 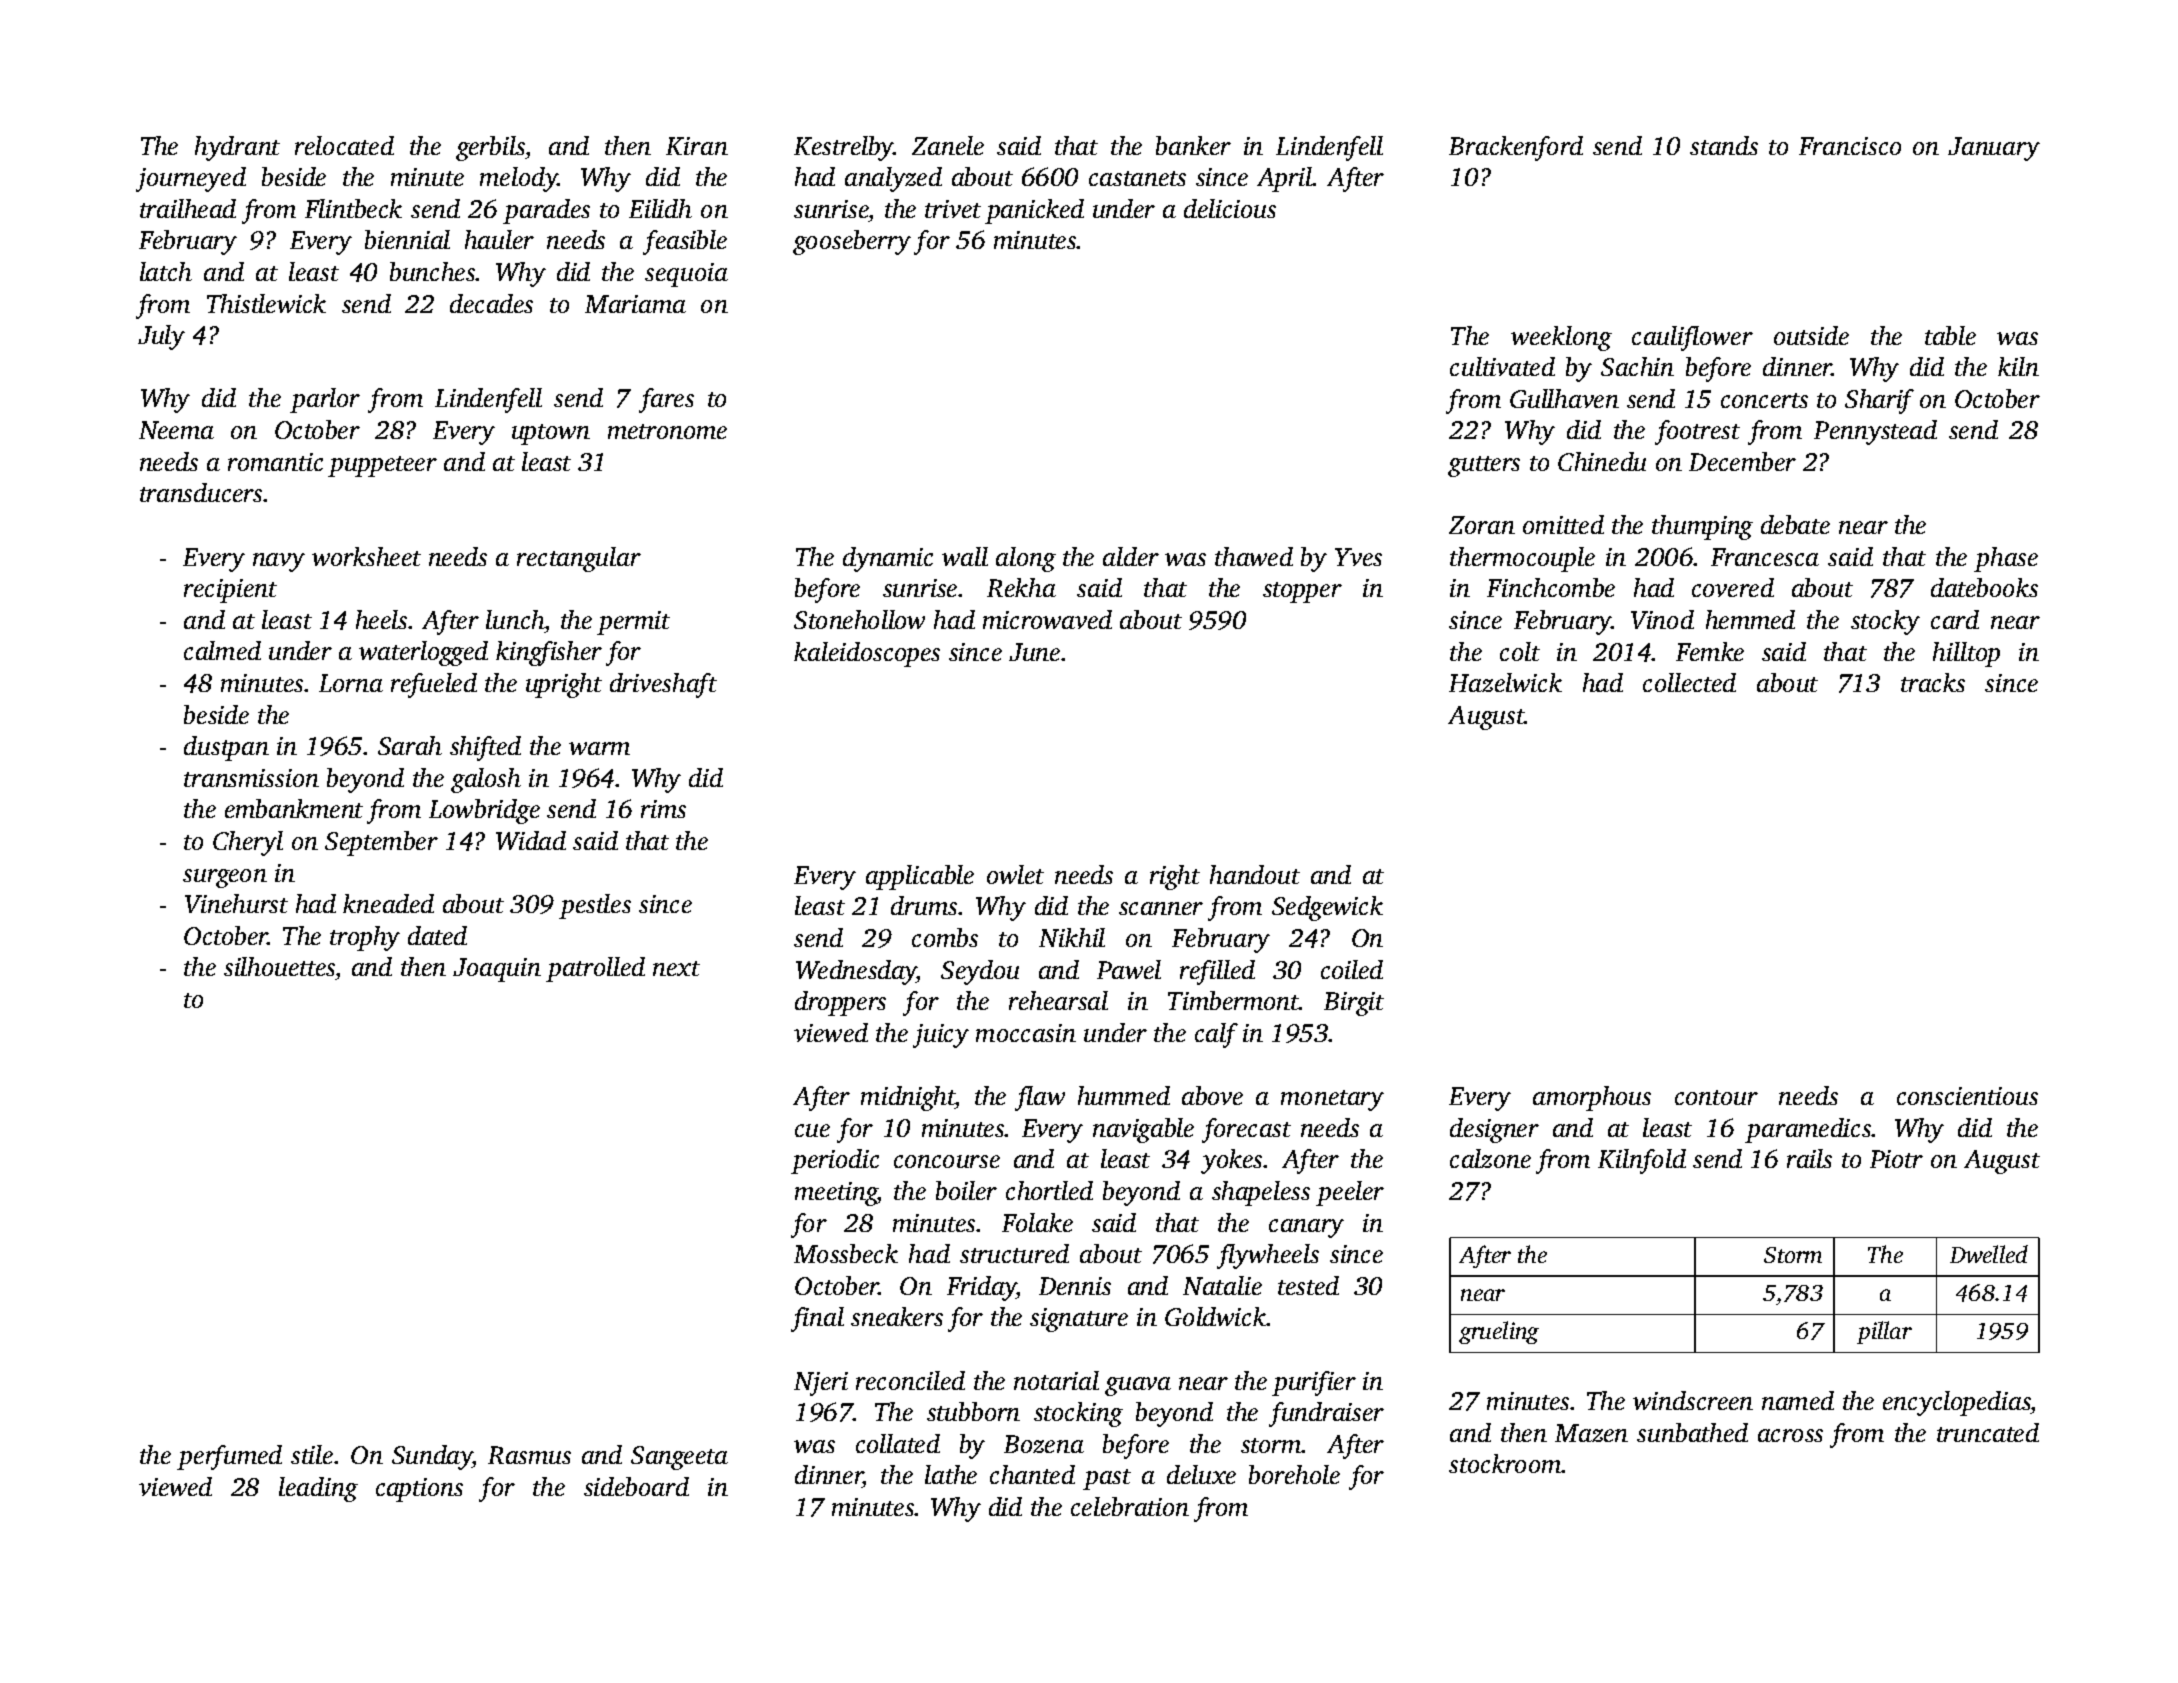 I want to click on final, so click(x=817, y=1319).
